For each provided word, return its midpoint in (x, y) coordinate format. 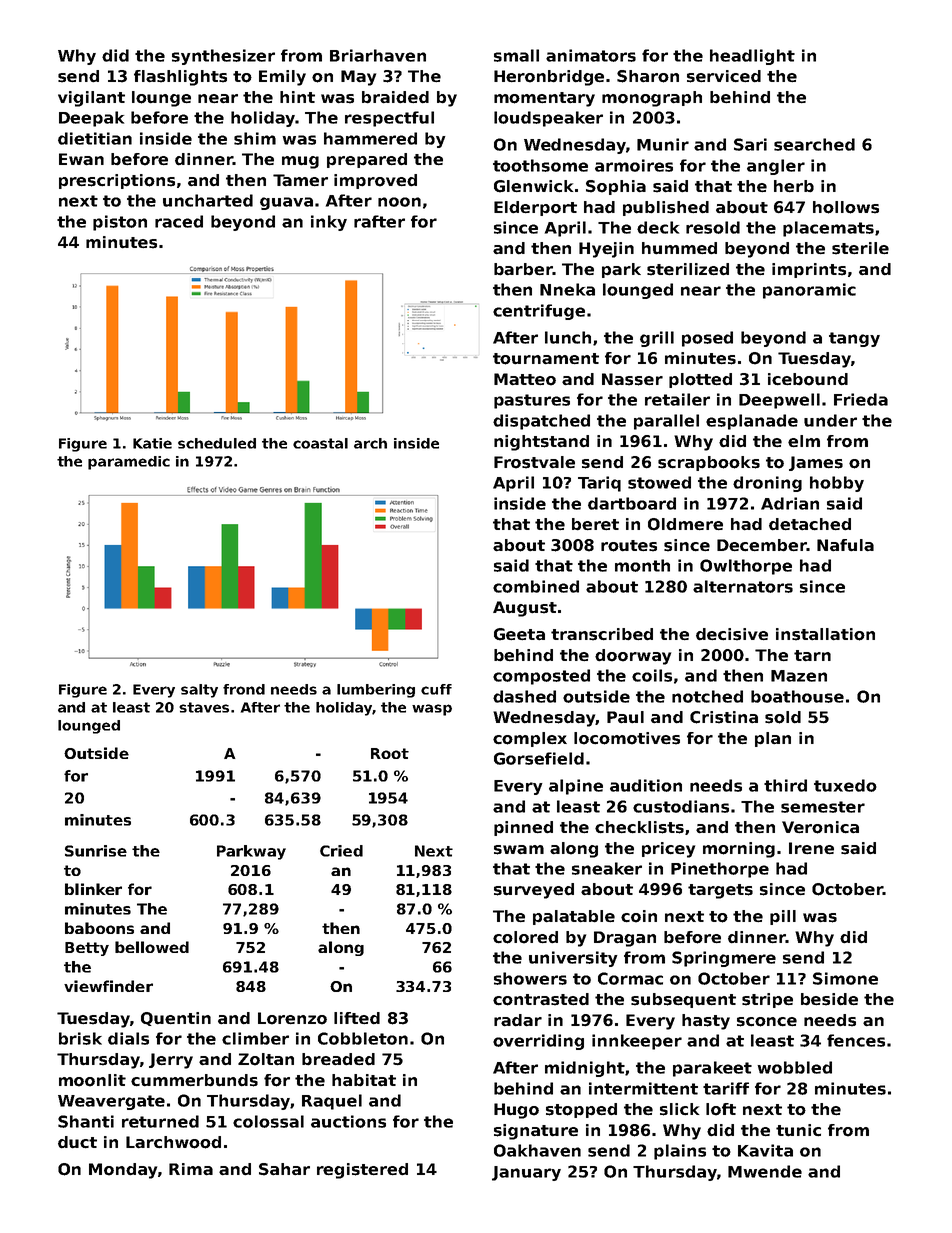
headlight (752, 57)
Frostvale (534, 462)
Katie (152, 443)
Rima (191, 1169)
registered (362, 1171)
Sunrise (96, 851)
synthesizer (223, 57)
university (573, 959)
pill (783, 917)
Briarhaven (378, 55)
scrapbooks (709, 463)
